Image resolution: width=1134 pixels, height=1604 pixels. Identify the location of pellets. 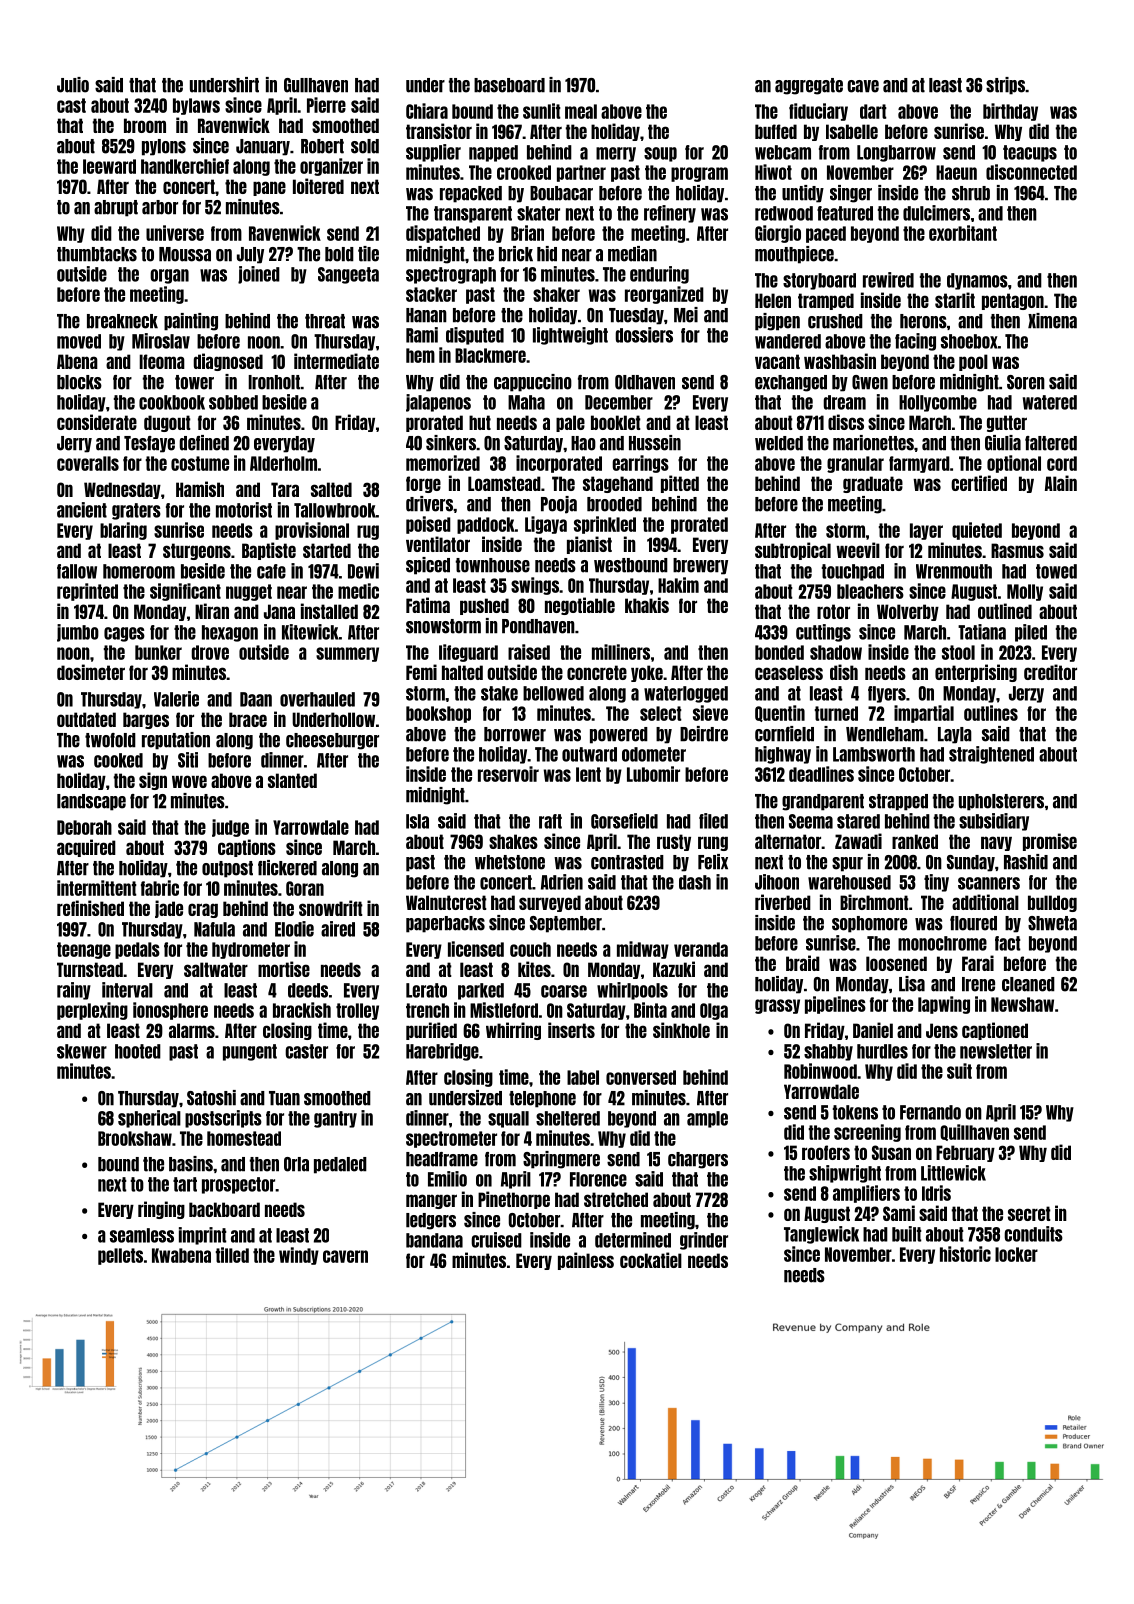
(120, 1256).
